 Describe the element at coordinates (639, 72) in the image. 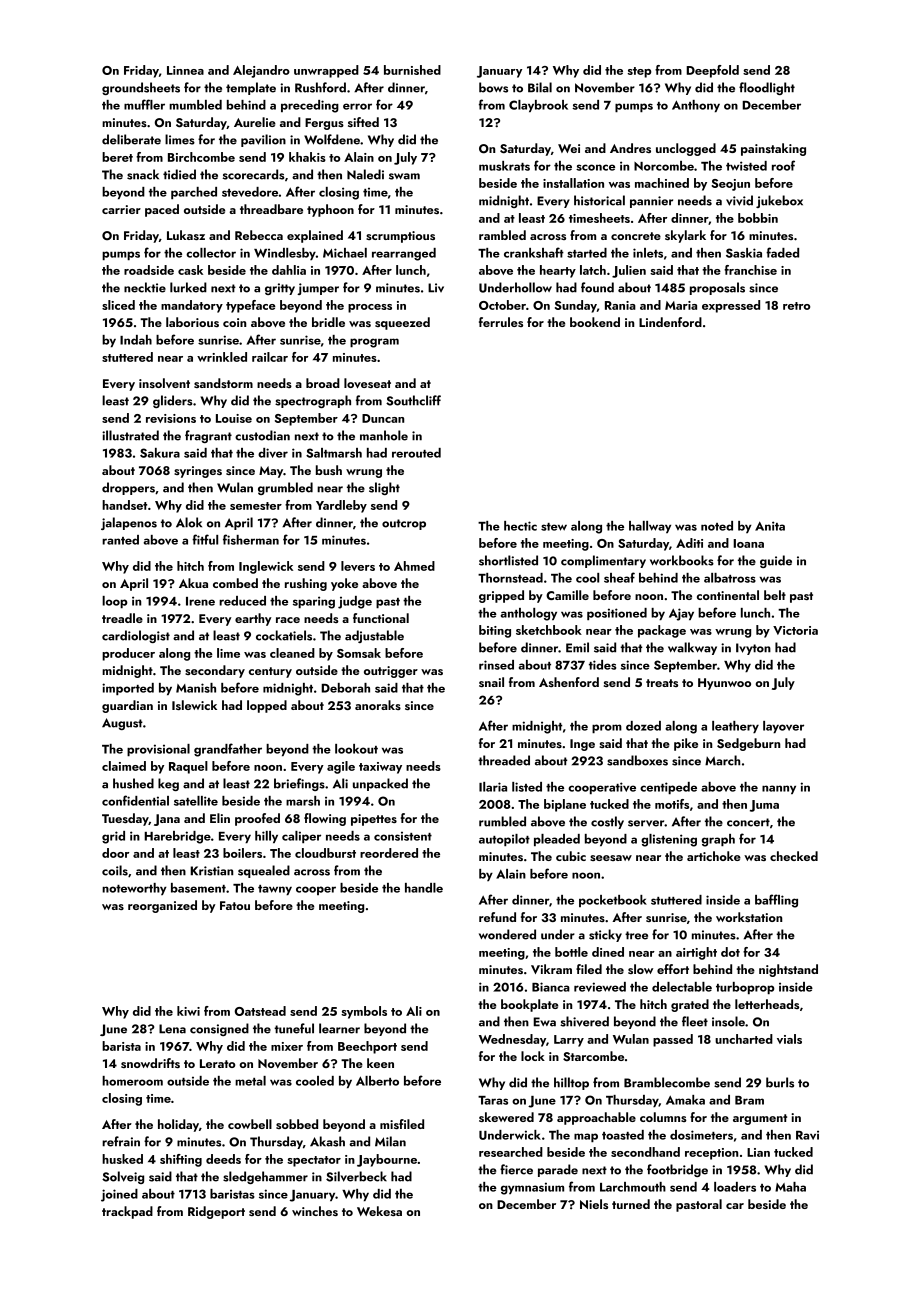

I see `step` at that location.
